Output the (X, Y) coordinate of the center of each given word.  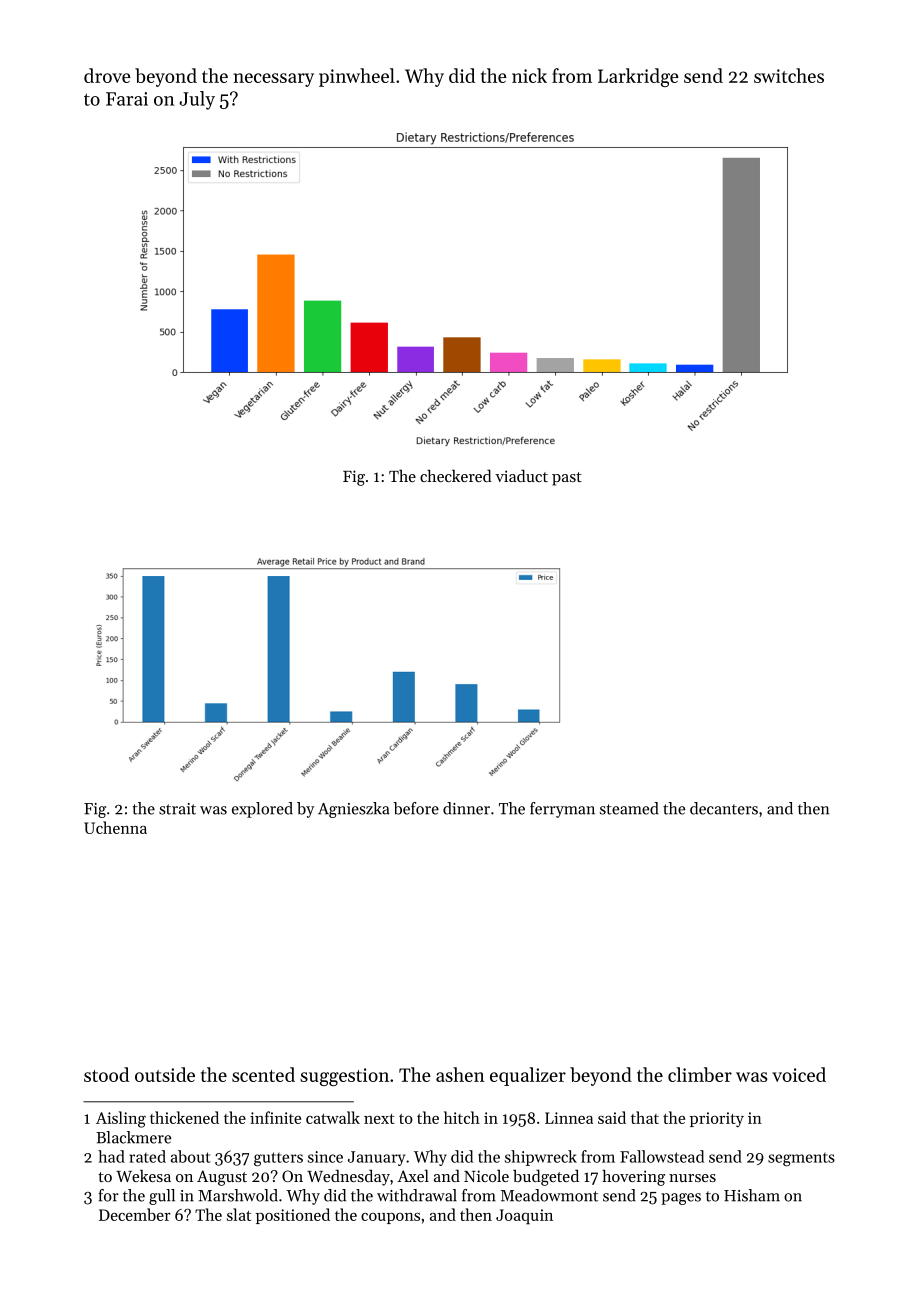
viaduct (521, 475)
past (567, 479)
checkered (456, 475)
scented (263, 1074)
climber (700, 1074)
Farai (127, 99)
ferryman (562, 810)
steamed (629, 808)
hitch (462, 1117)
